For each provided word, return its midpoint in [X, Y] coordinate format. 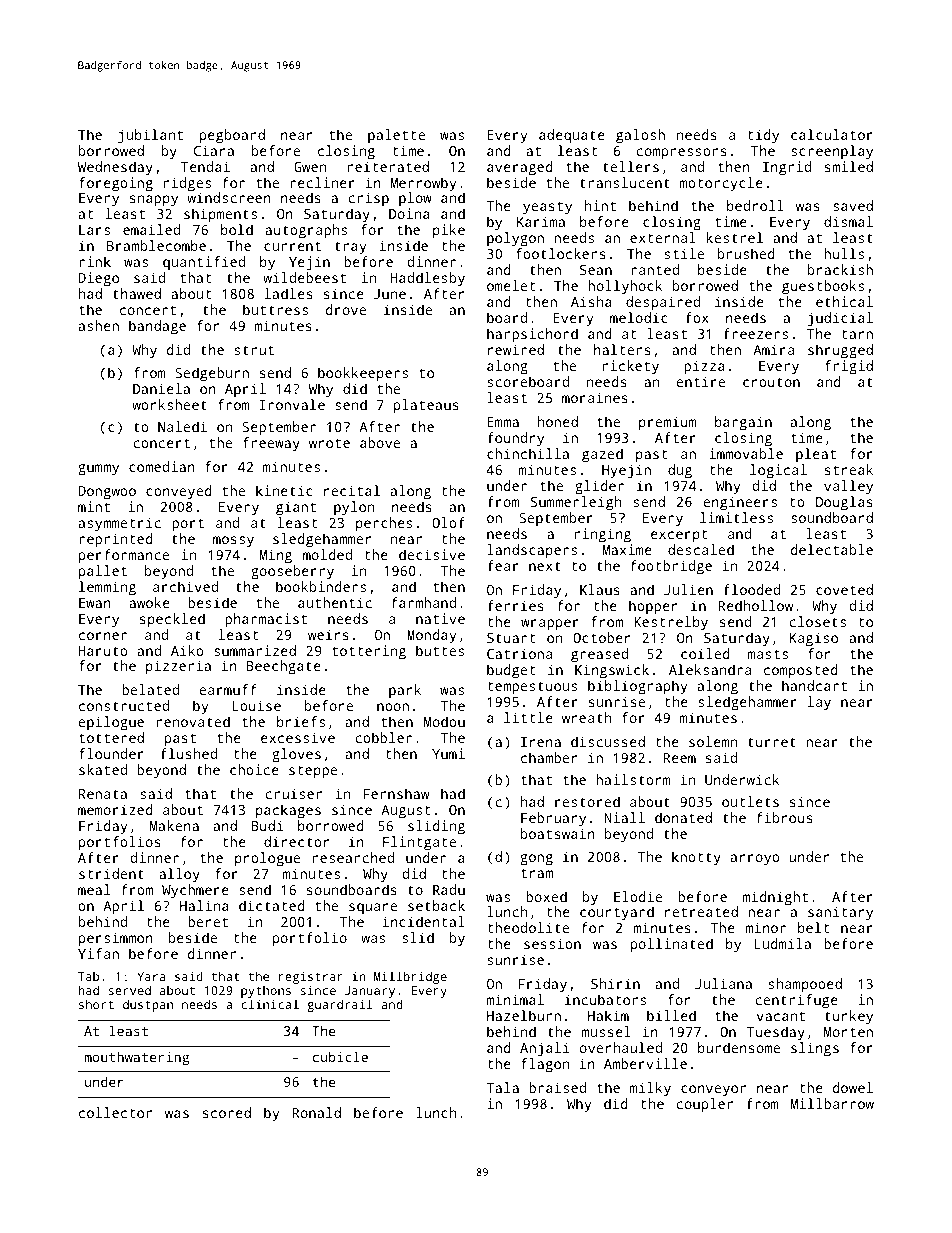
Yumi [448, 753]
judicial [840, 319]
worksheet [169, 404]
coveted [844, 589]
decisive [432, 554]
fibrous [784, 817]
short [96, 1004]
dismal [848, 221]
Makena [174, 825]
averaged [520, 168]
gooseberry [292, 572]
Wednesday [115, 168]
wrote [329, 443]
